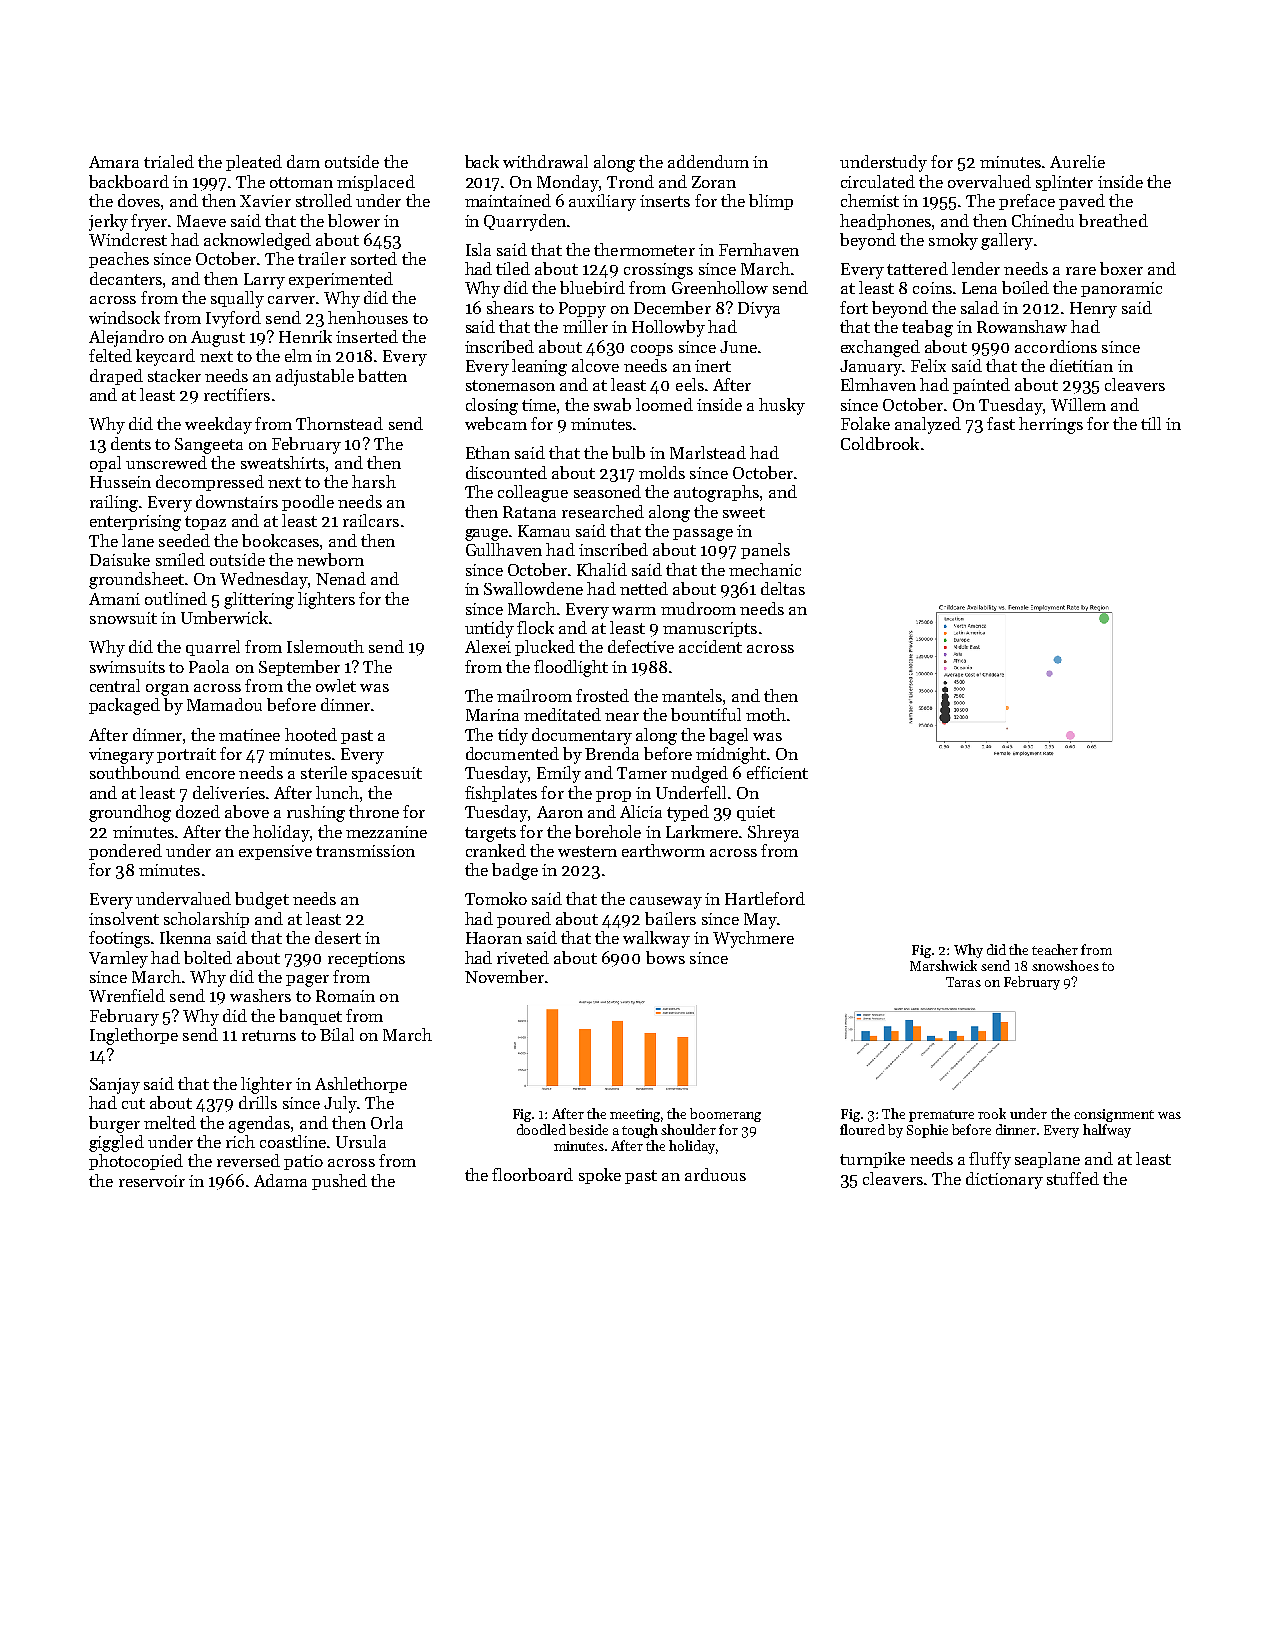 Image resolution: width=1273 pixels, height=1648 pixels. Describe the element at coordinates (124, 918) in the screenshot. I see `insolvent` at that location.
